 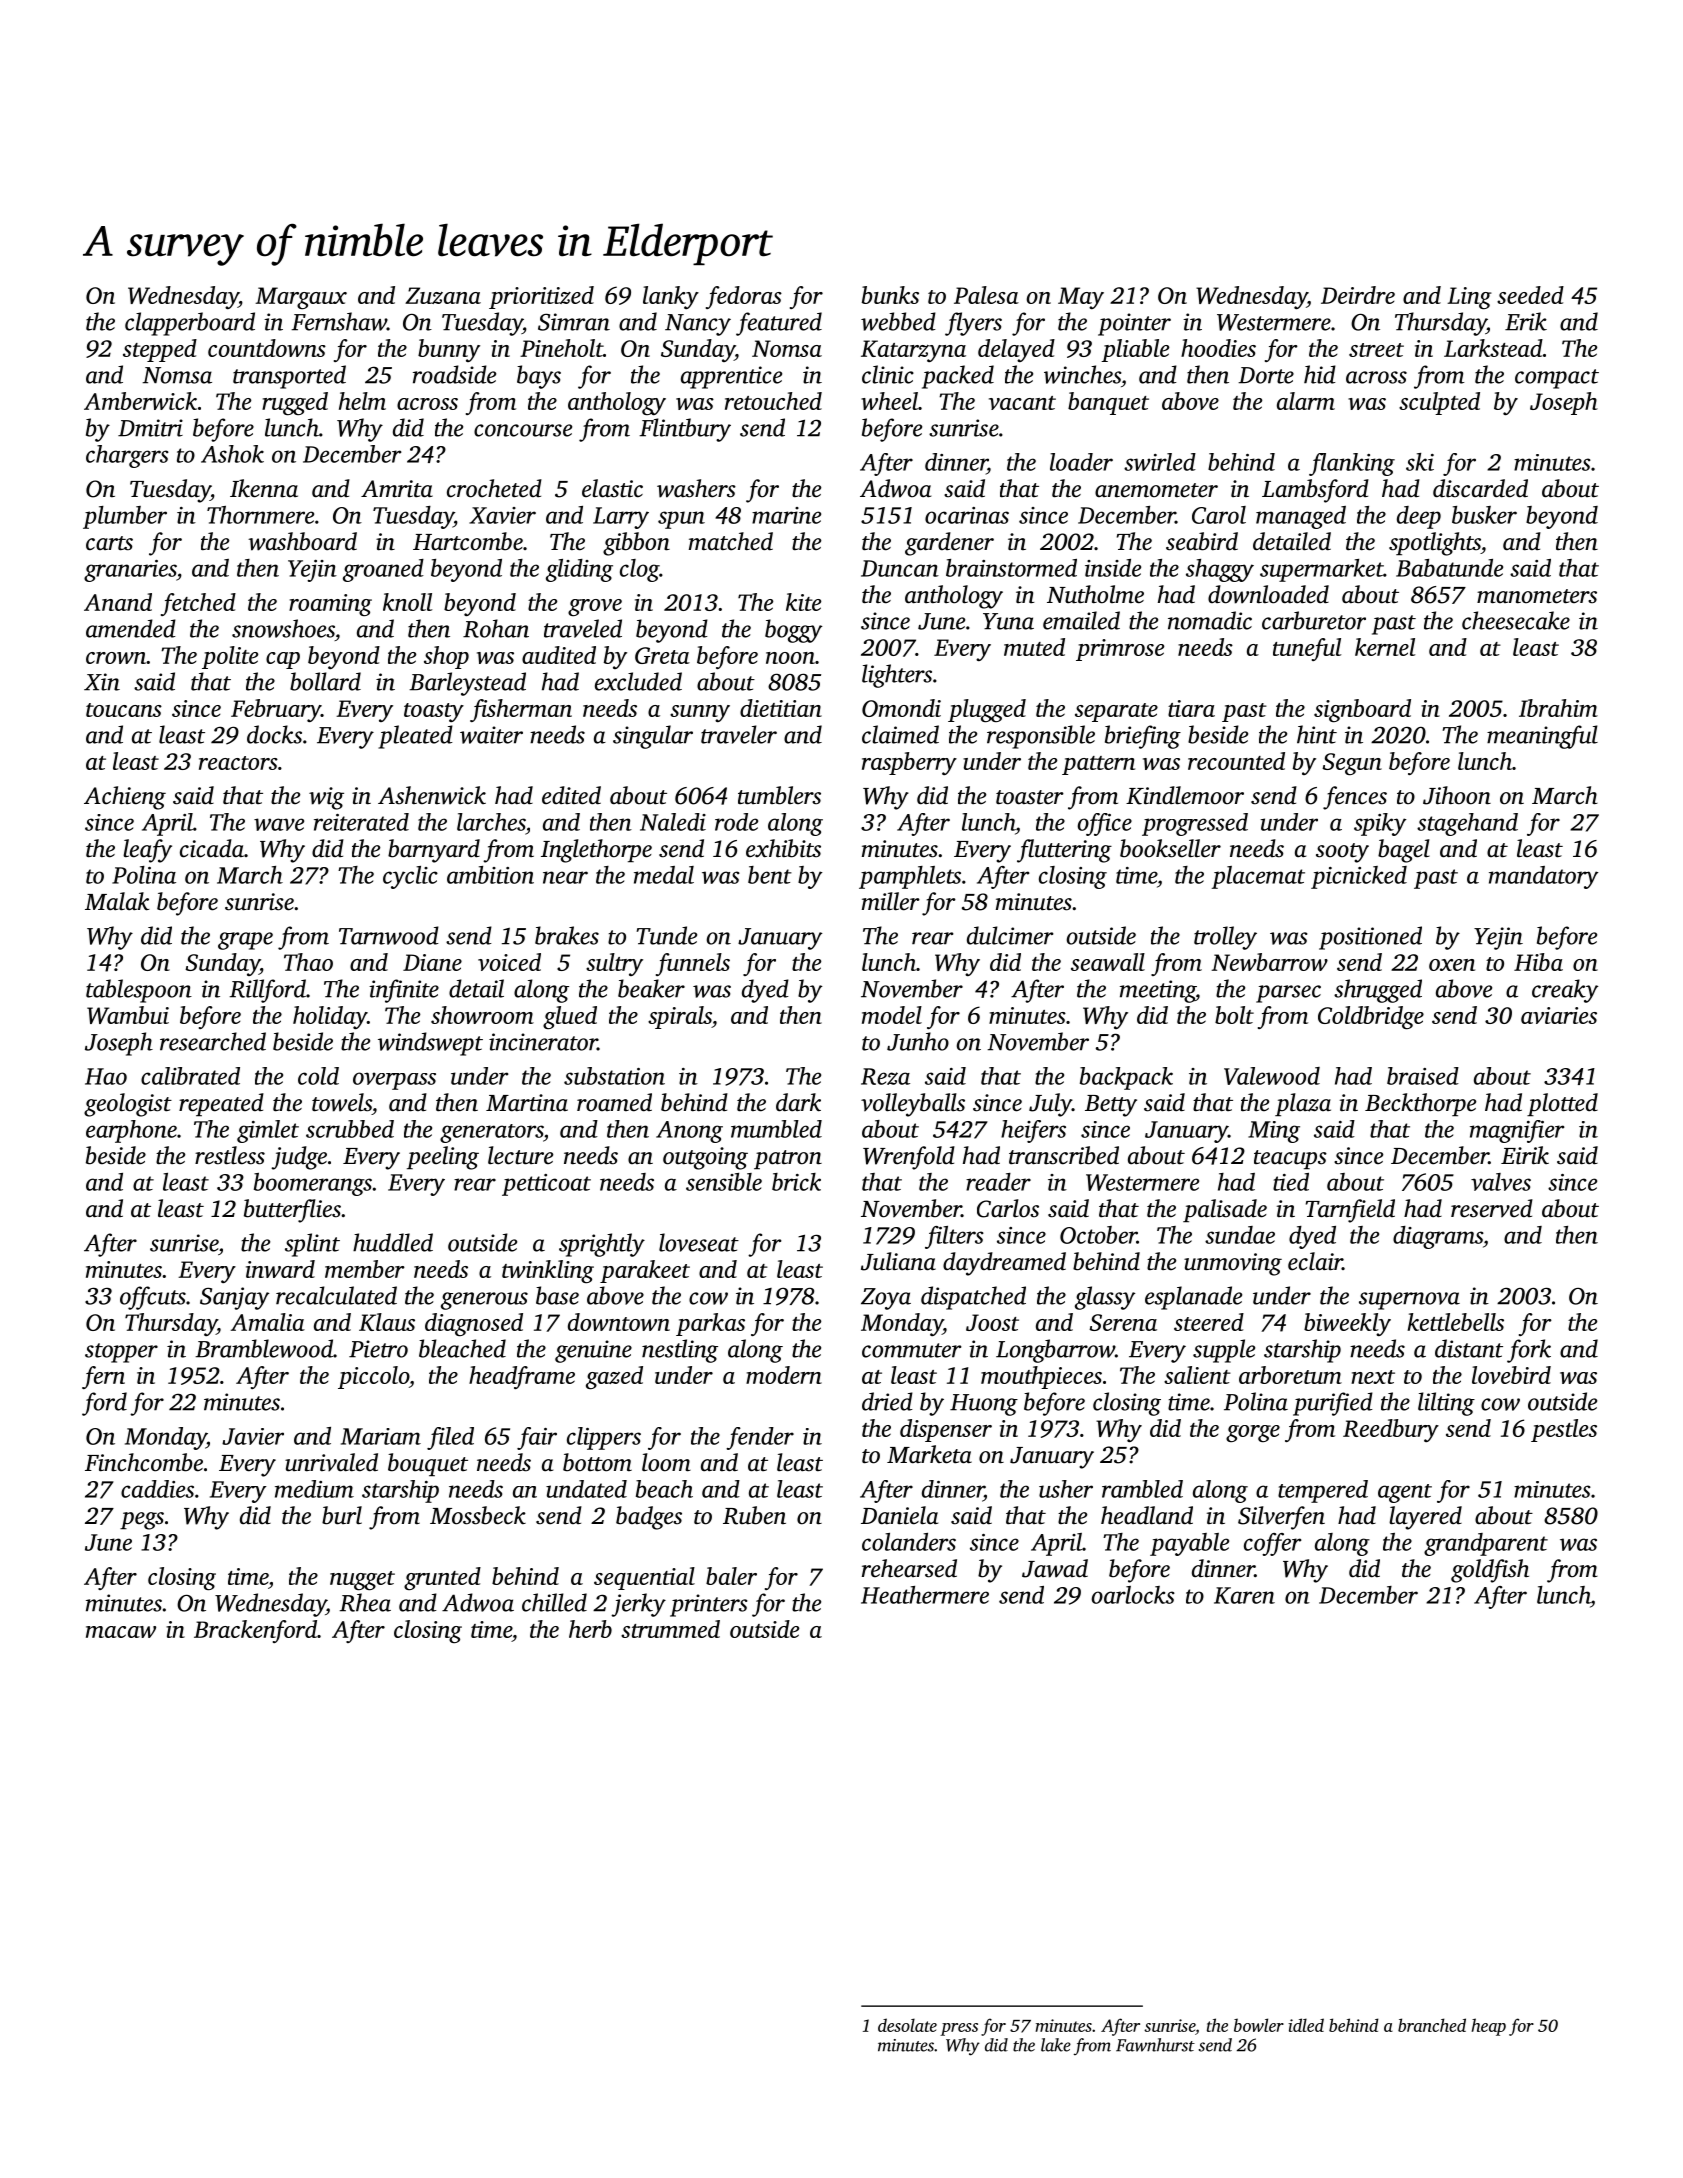 What do you see at coordinates (1008, 621) in the page?
I see `Yuna` at bounding box center [1008, 621].
